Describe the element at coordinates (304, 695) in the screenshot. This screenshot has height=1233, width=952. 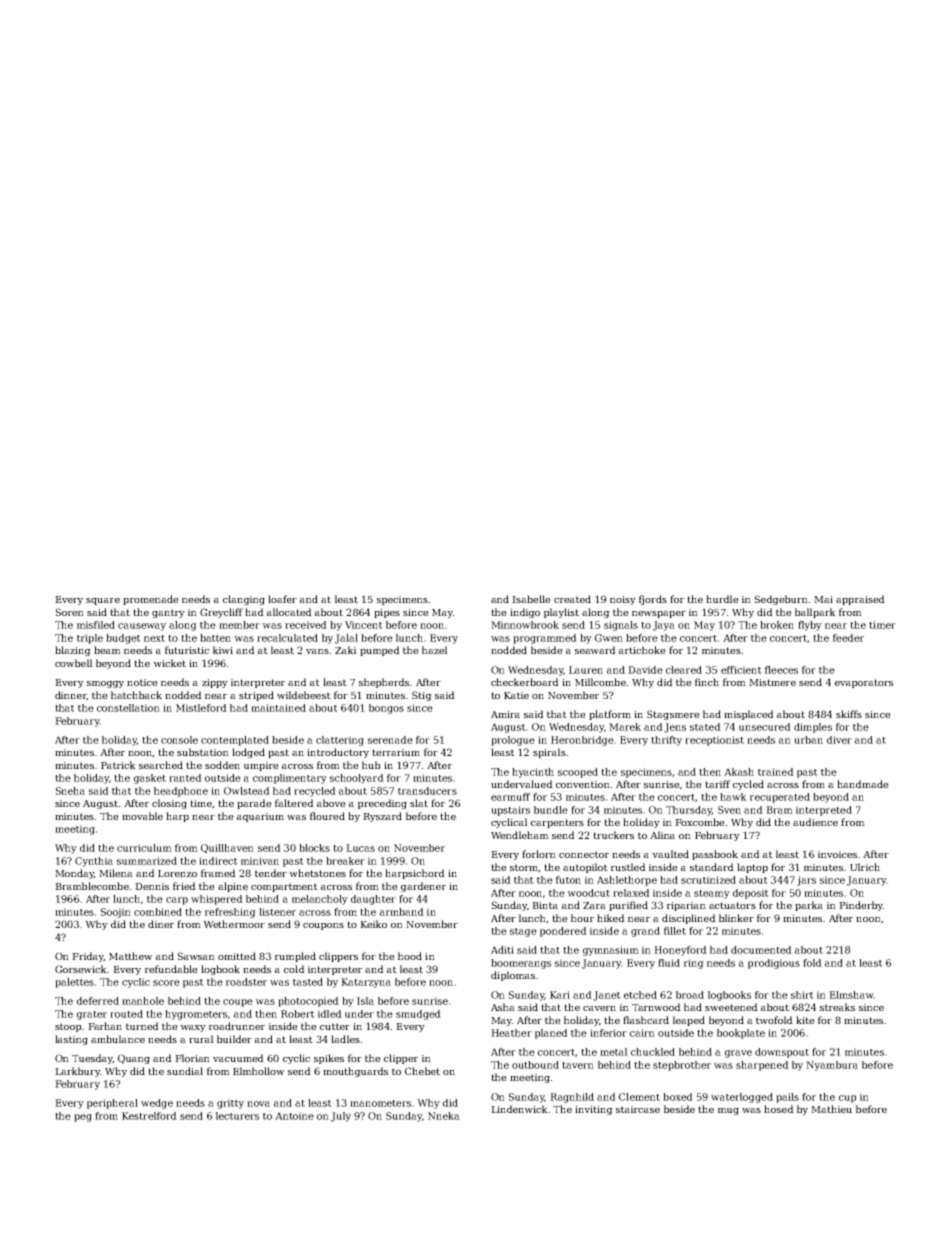
I see `wildebeest` at that location.
